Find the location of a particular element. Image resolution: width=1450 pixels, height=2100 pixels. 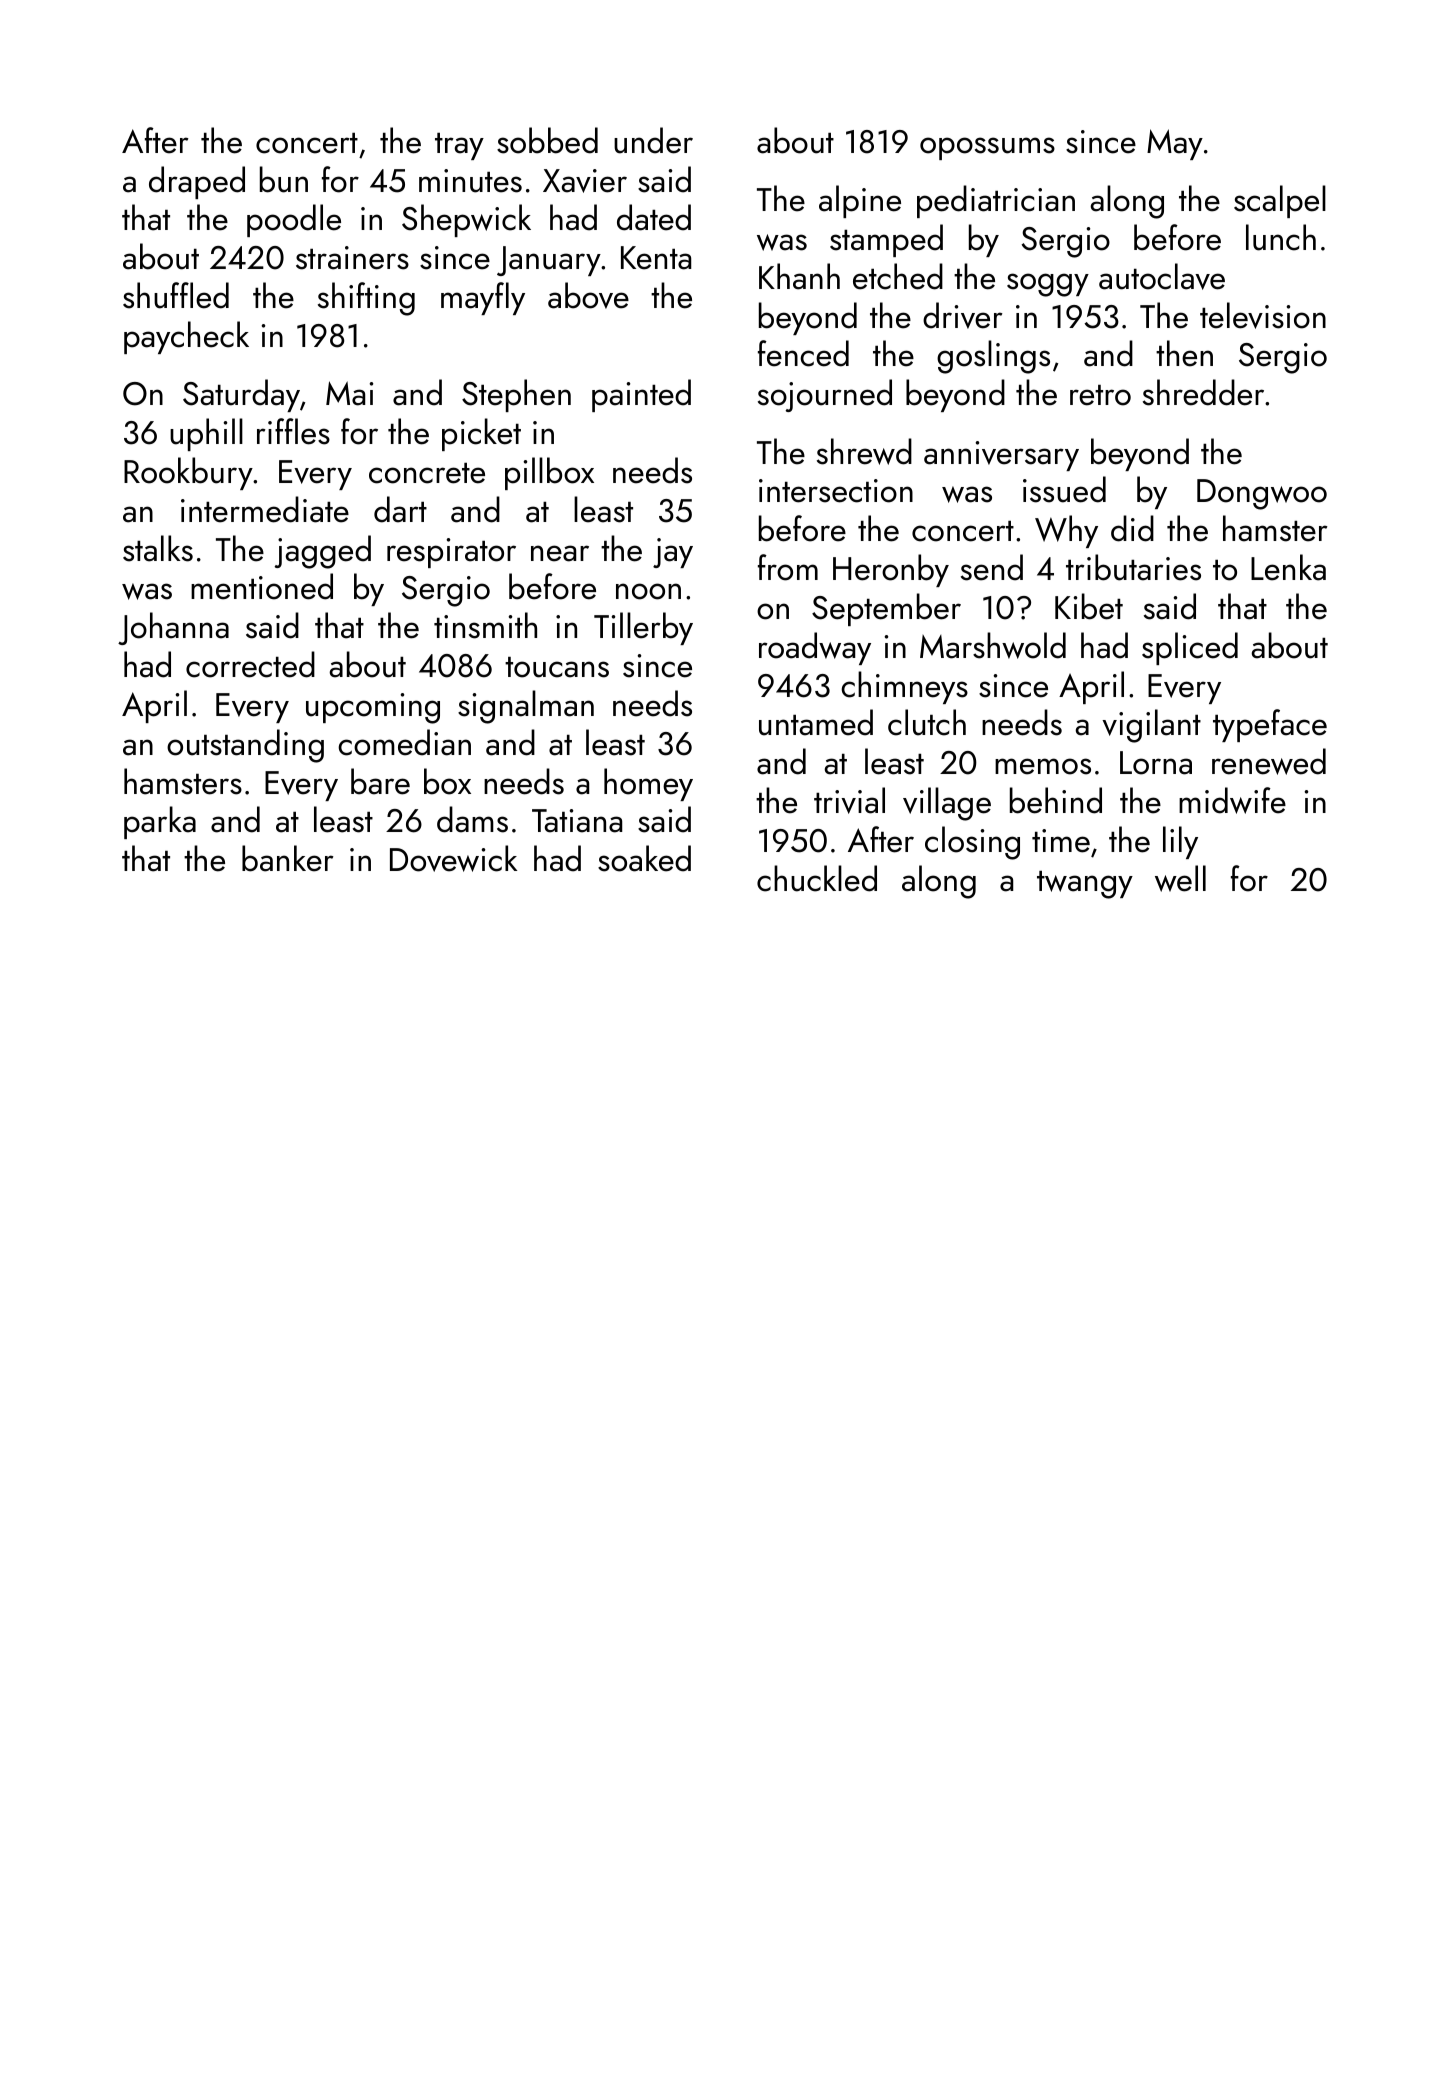

chuckled is located at coordinates (817, 878).
